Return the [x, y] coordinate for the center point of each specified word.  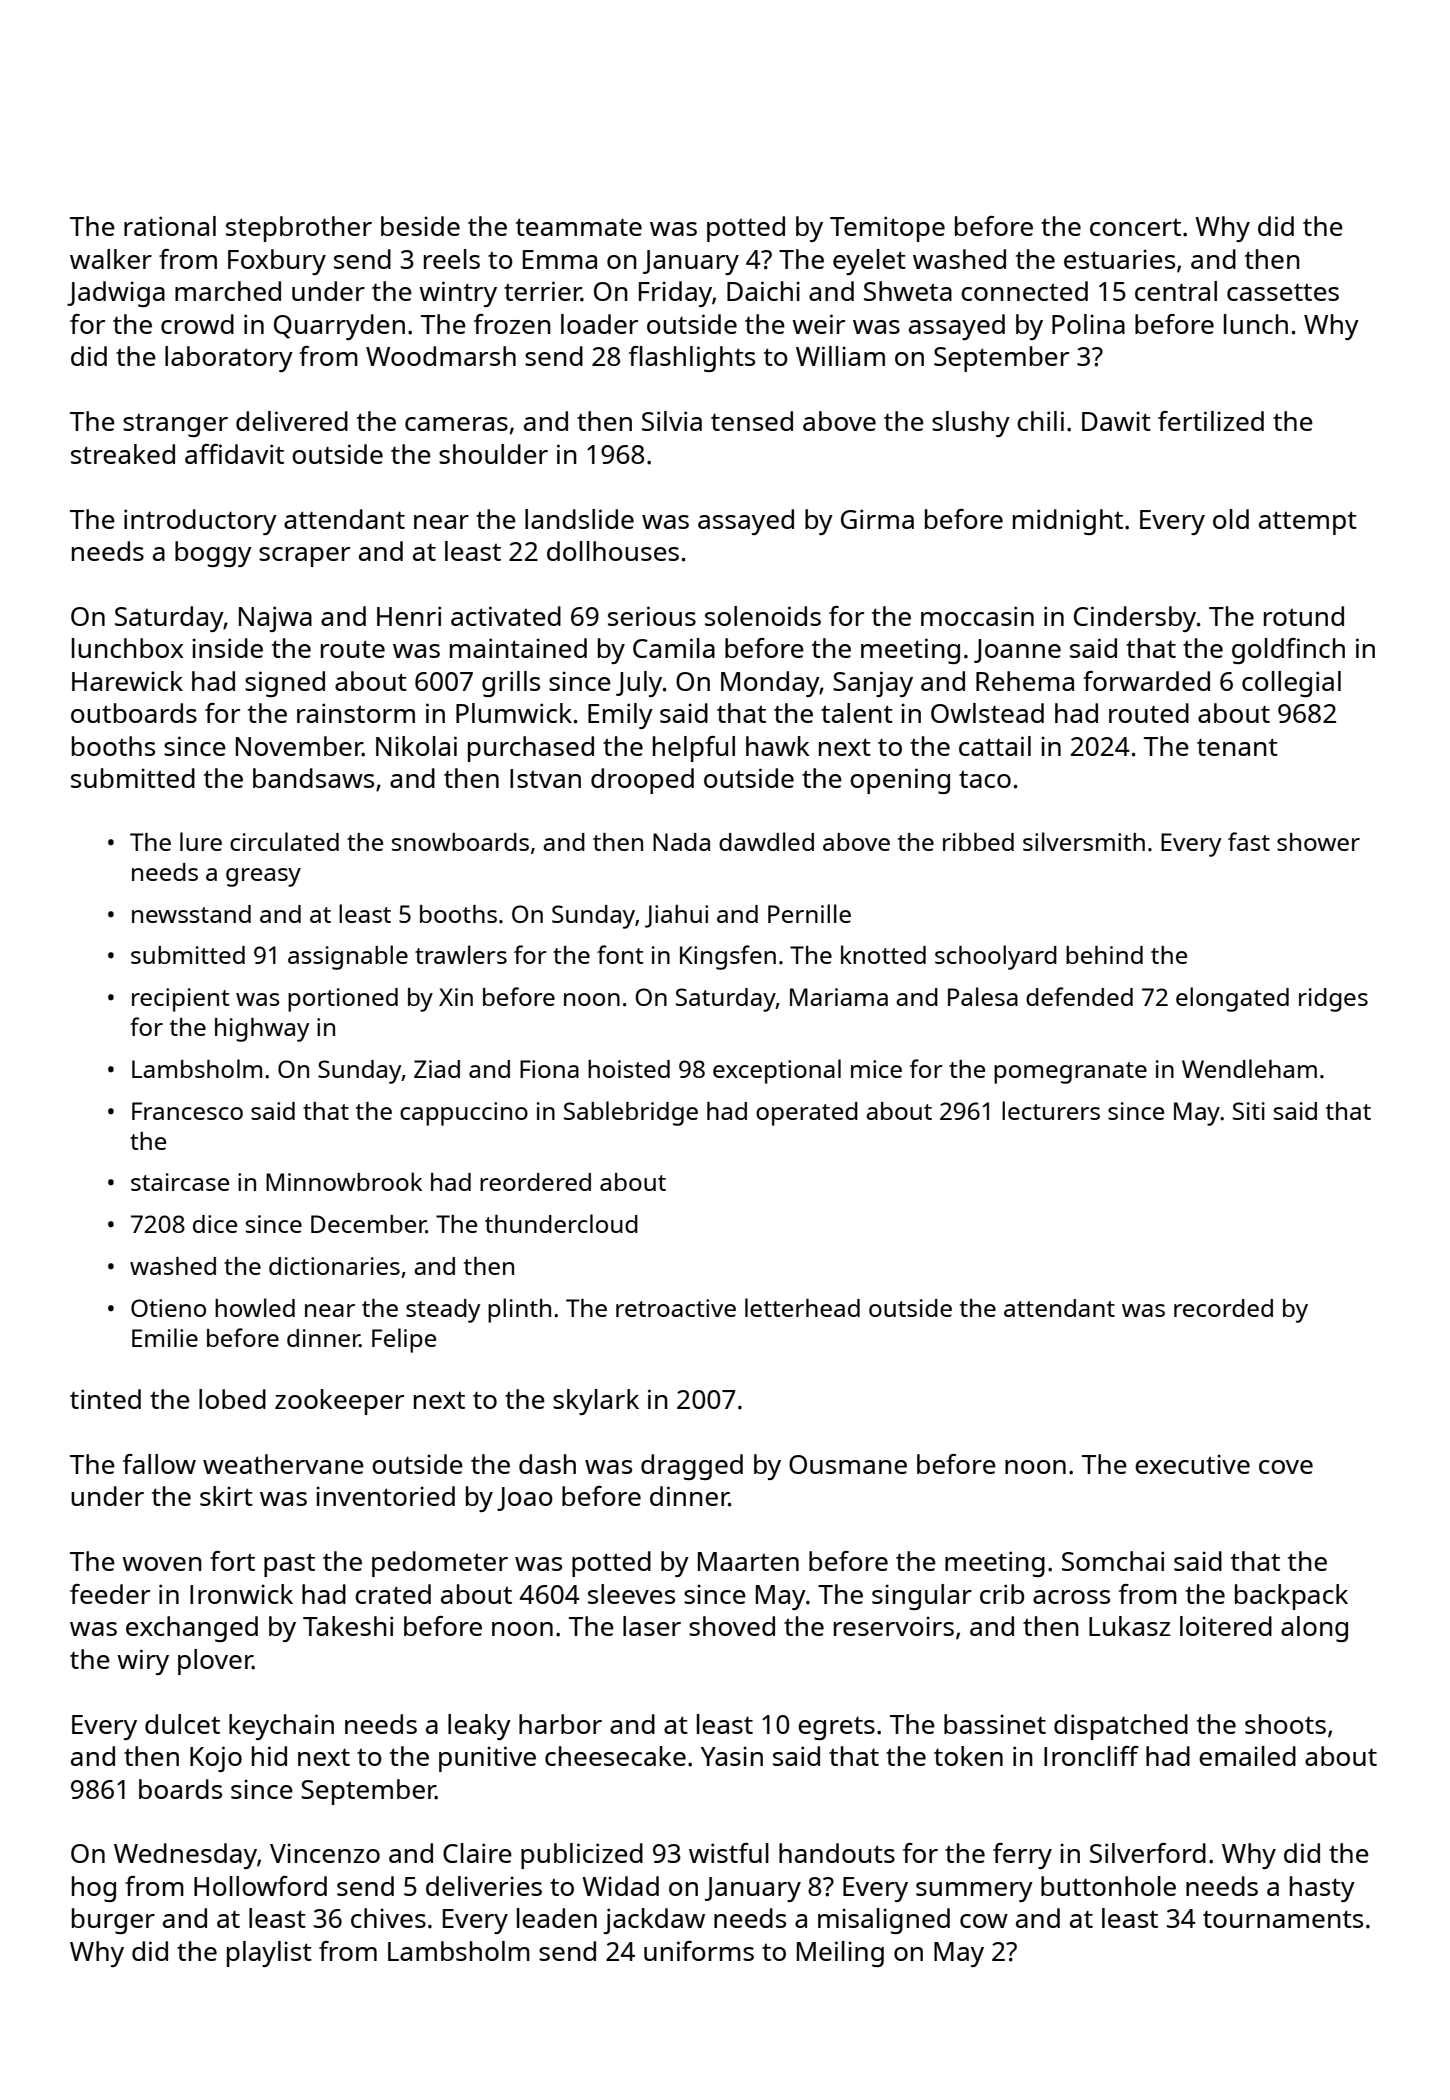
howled [255, 1307]
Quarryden [339, 327]
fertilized [1211, 421]
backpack [1291, 1597]
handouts [837, 1853]
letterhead [802, 1307]
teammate [579, 227]
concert [1135, 227]
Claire [477, 1853]
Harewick [127, 681]
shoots [1285, 1724]
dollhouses [613, 551]
